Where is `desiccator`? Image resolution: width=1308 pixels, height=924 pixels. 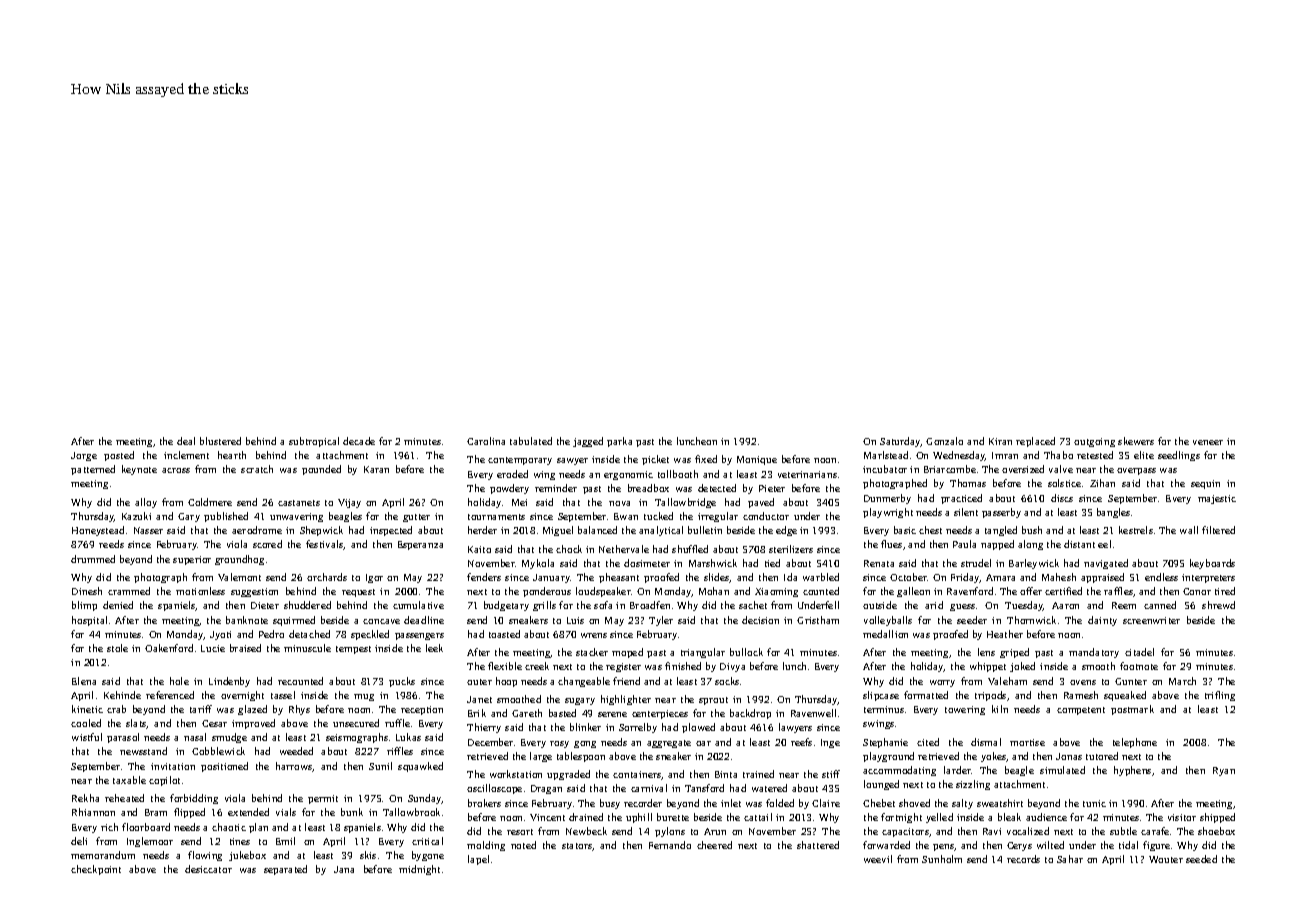
desiccator is located at coordinates (208, 869).
